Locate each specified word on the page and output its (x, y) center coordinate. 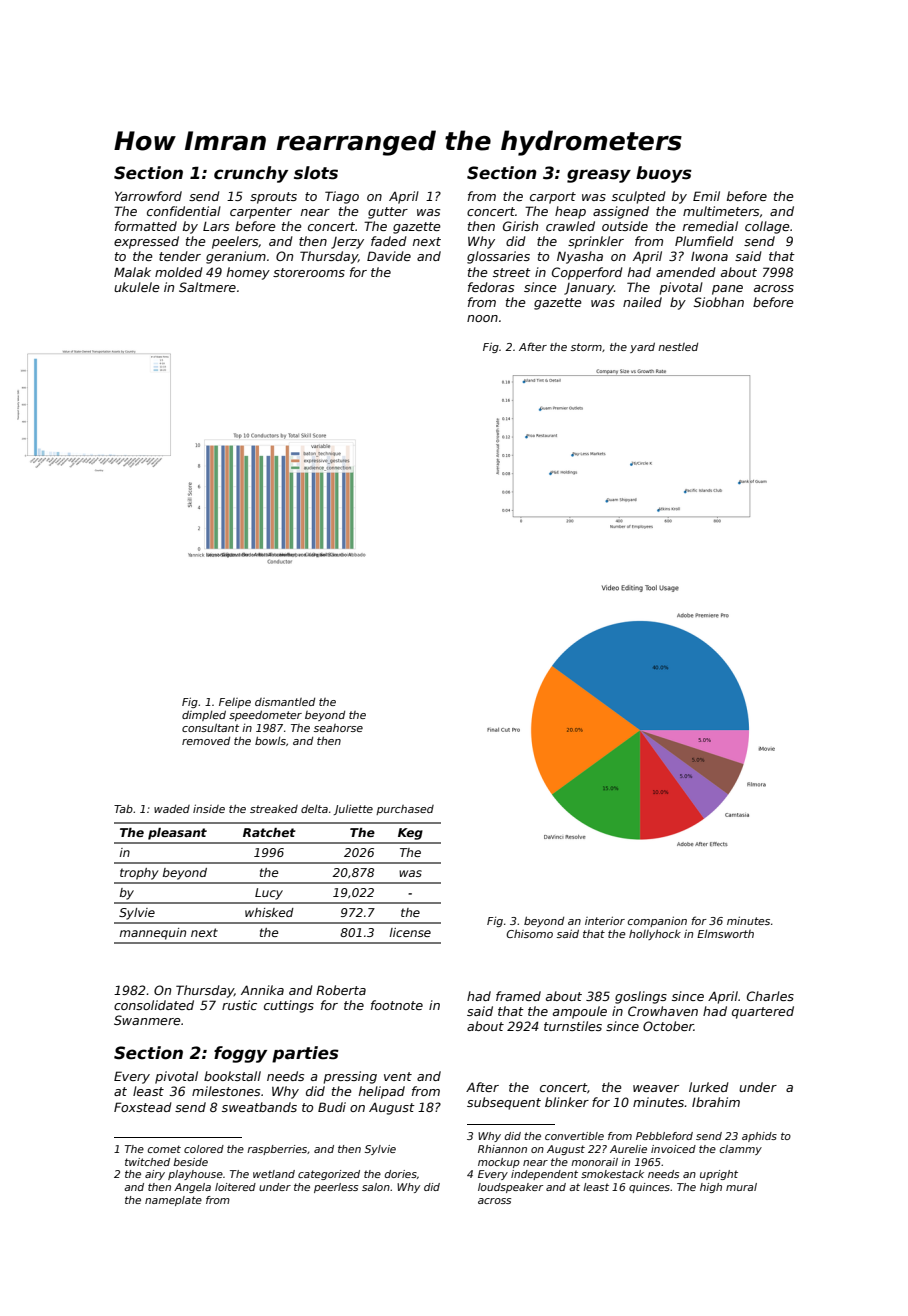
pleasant (177, 834)
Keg (410, 834)
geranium (236, 257)
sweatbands (259, 1107)
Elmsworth (725, 934)
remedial (710, 226)
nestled (678, 347)
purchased (405, 810)
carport (553, 198)
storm (586, 347)
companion (657, 921)
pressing (350, 1077)
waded (172, 809)
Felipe (235, 703)
